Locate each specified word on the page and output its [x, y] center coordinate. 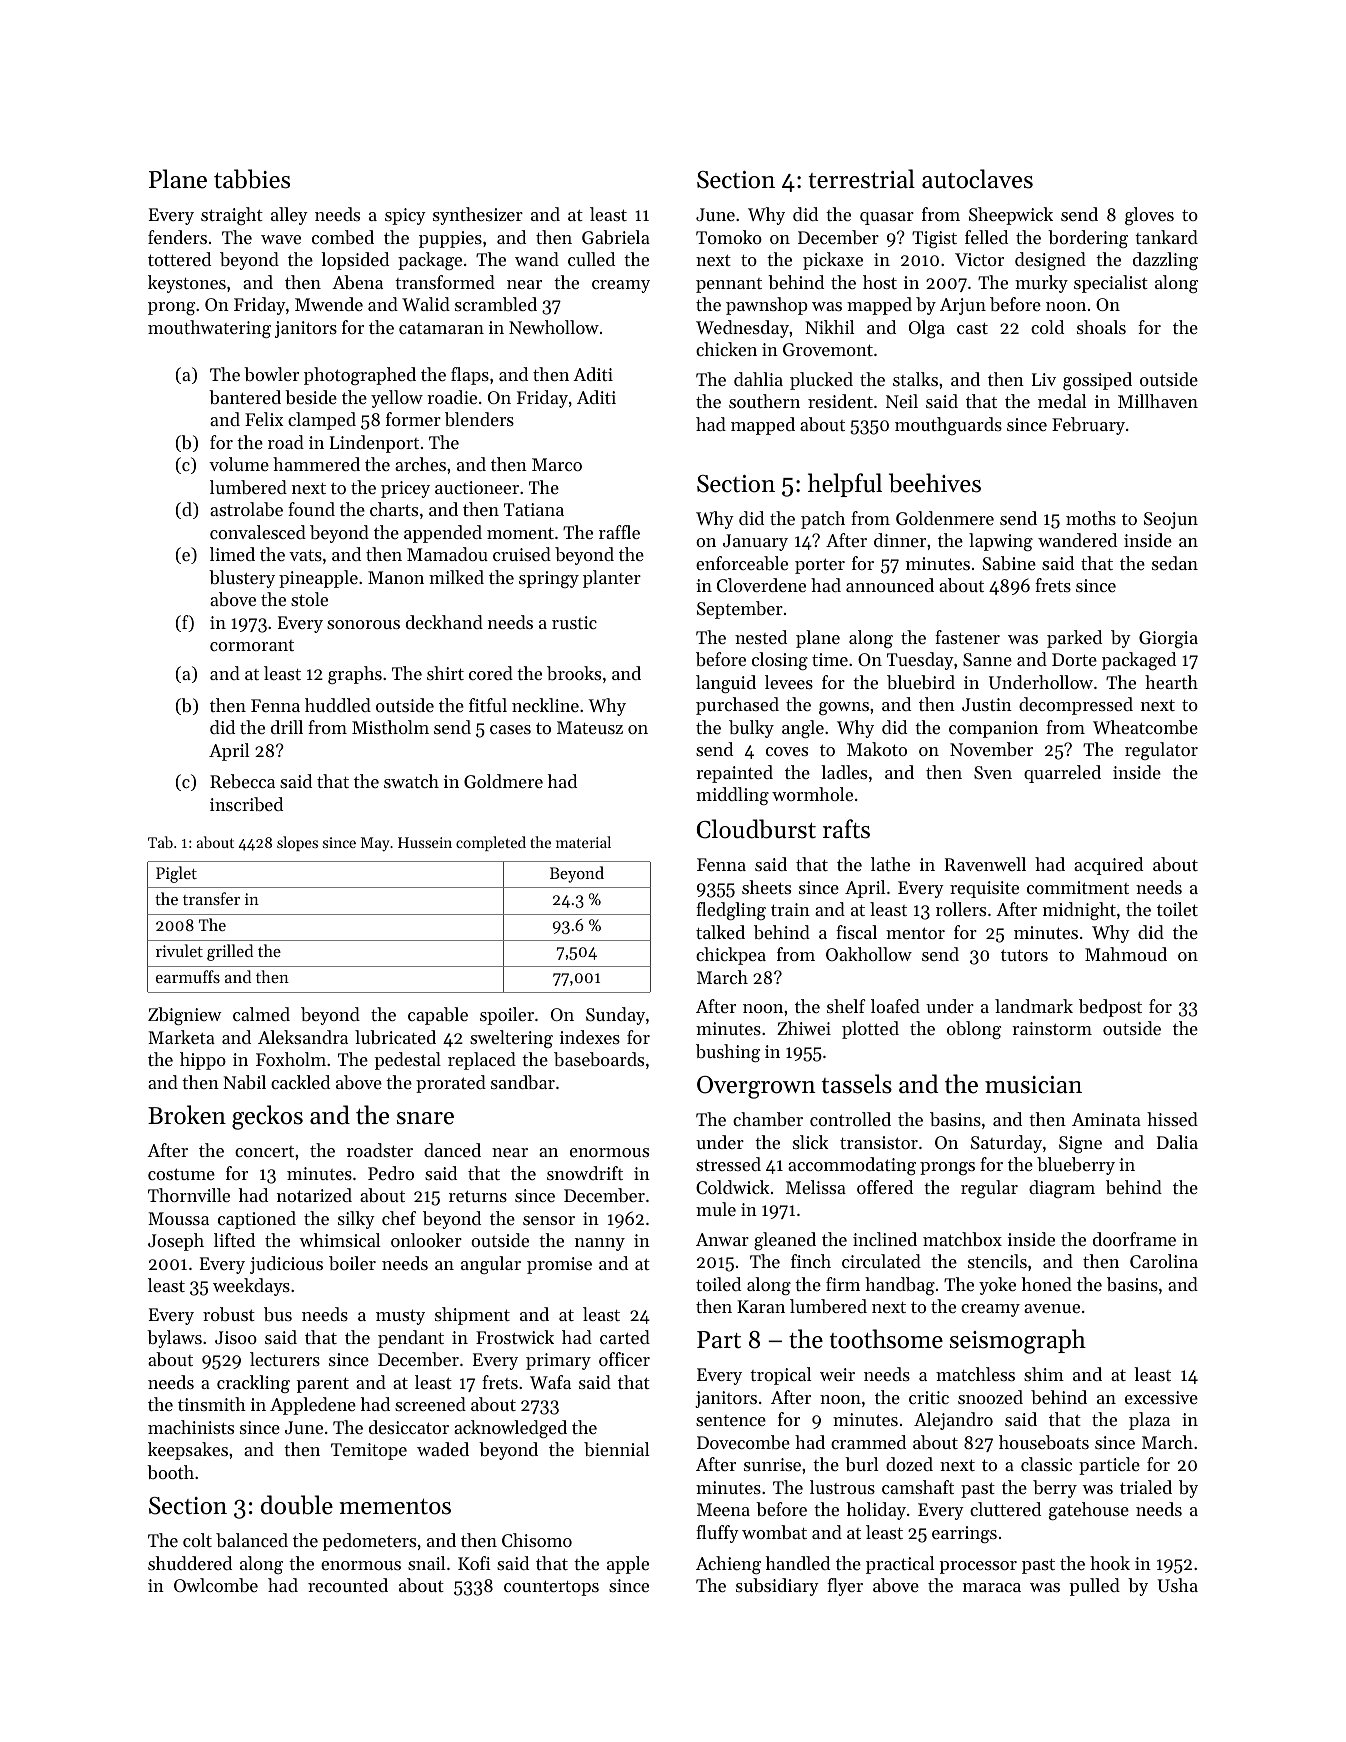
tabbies [252, 179]
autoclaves [977, 179]
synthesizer [478, 216]
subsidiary [777, 1587]
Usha [1177, 1585]
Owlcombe [216, 1585]
